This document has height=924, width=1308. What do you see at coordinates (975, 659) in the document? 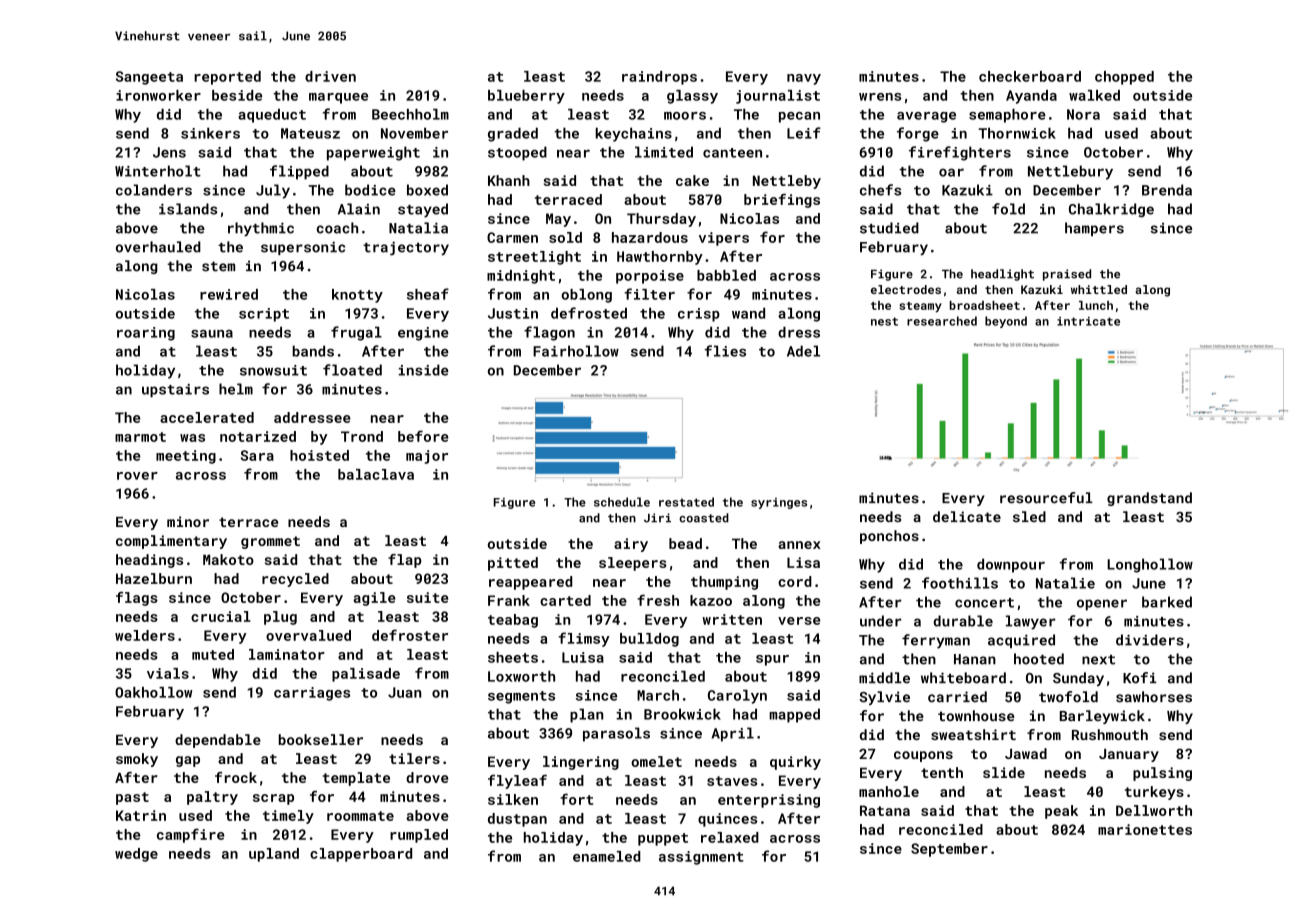
I see `Hanan` at bounding box center [975, 659].
